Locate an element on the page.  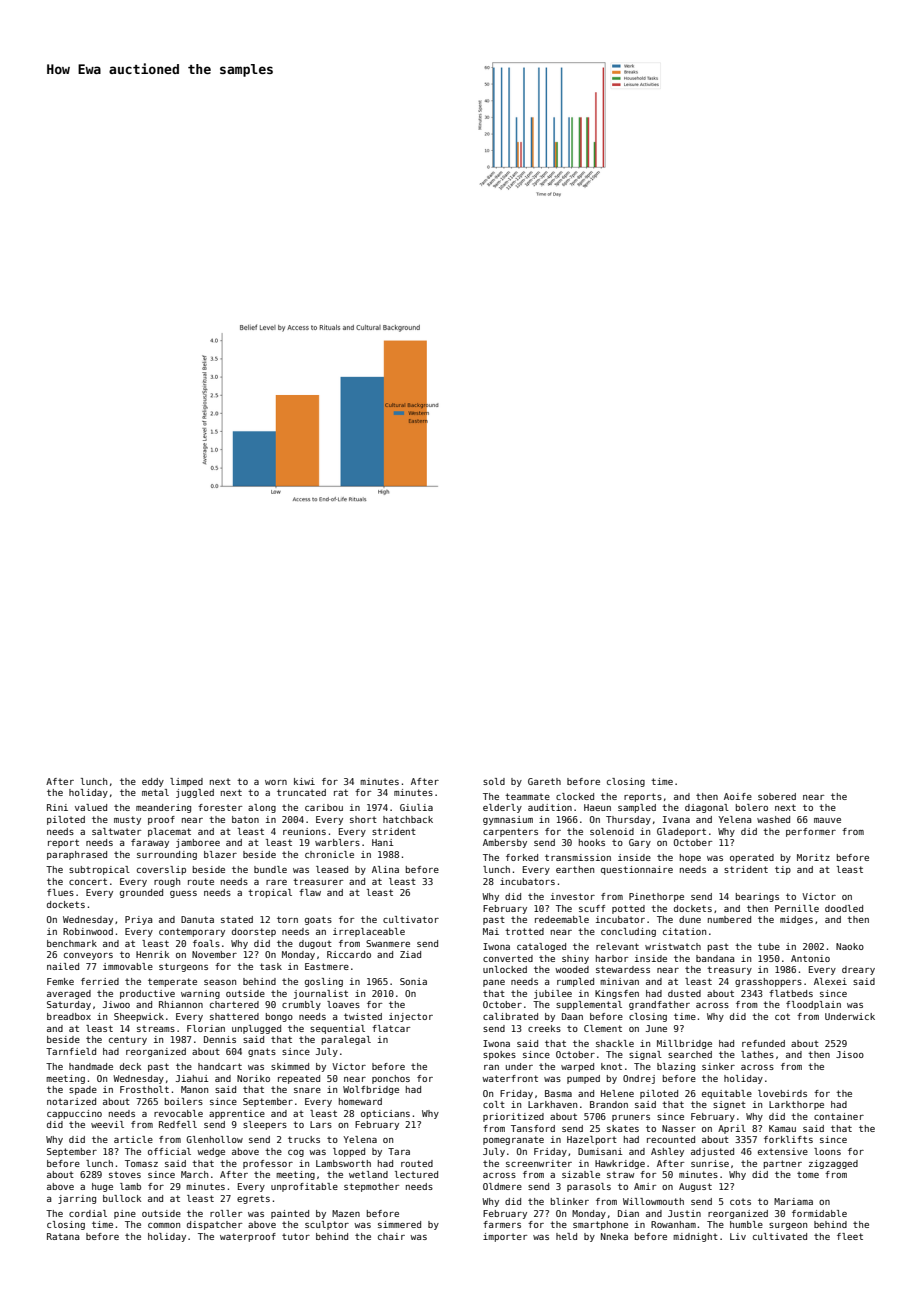
meandering is located at coordinates (163, 808).
